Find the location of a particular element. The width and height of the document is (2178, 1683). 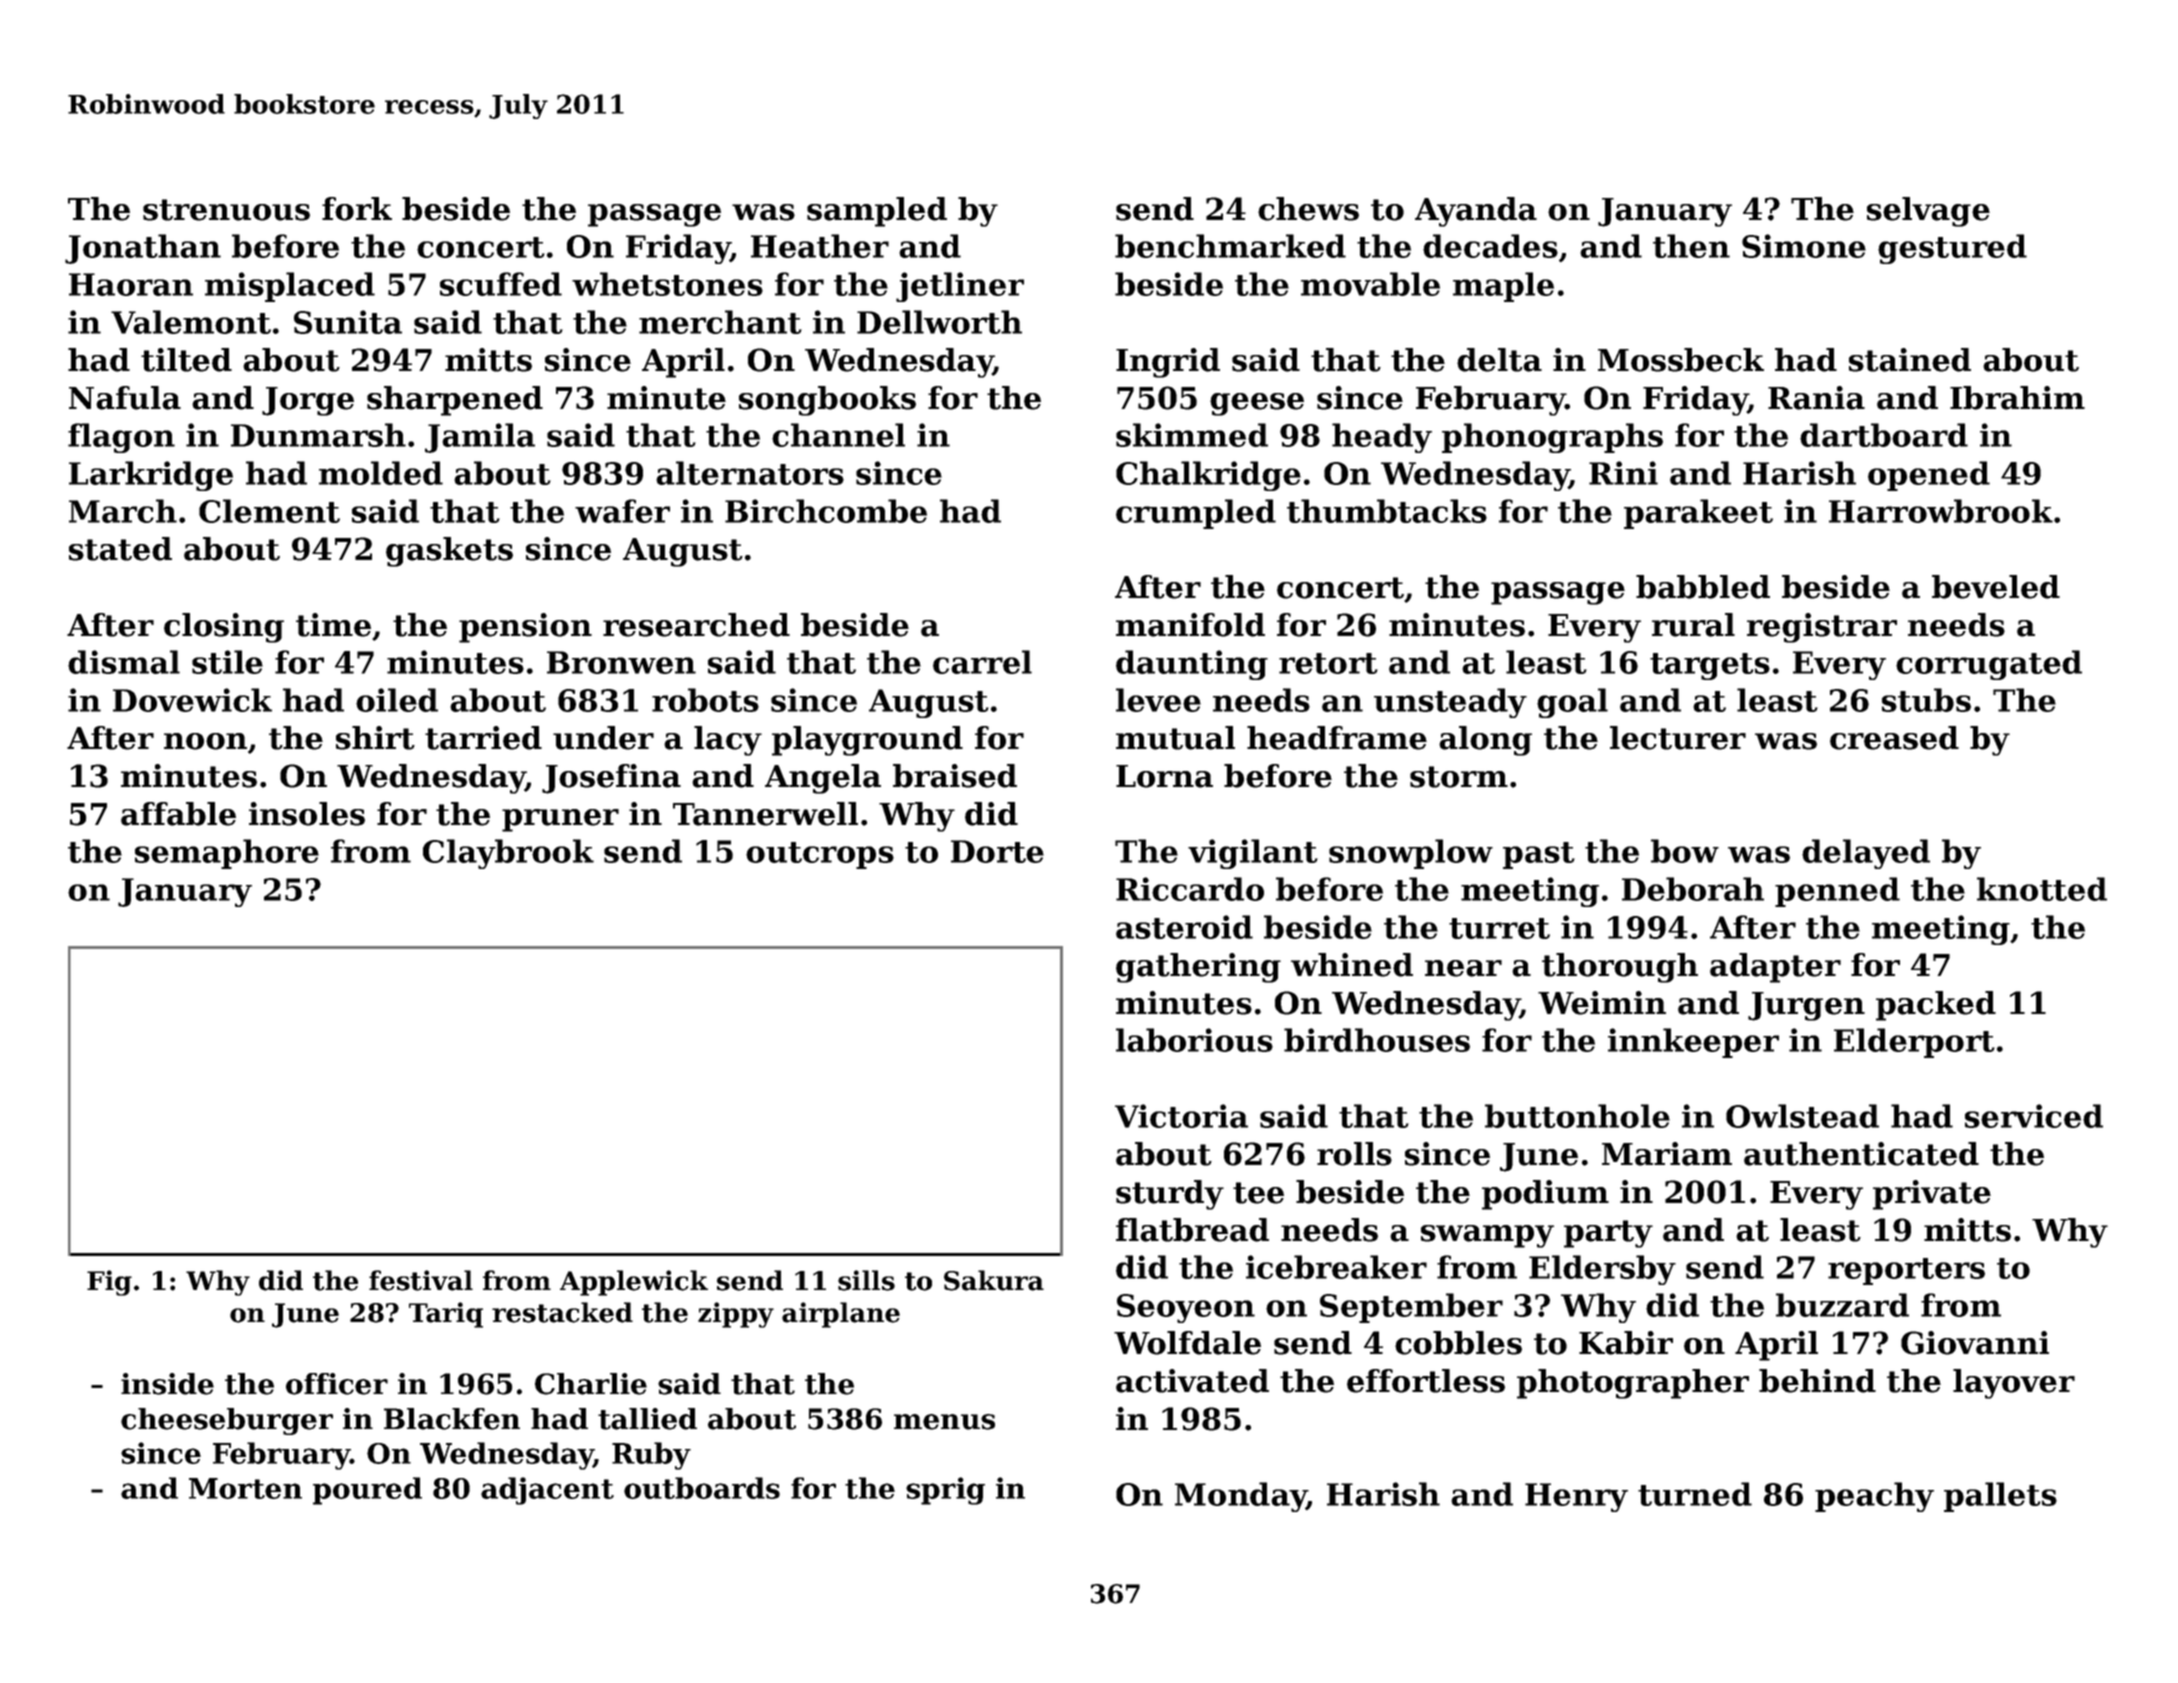

pallets is located at coordinates (2000, 1497).
